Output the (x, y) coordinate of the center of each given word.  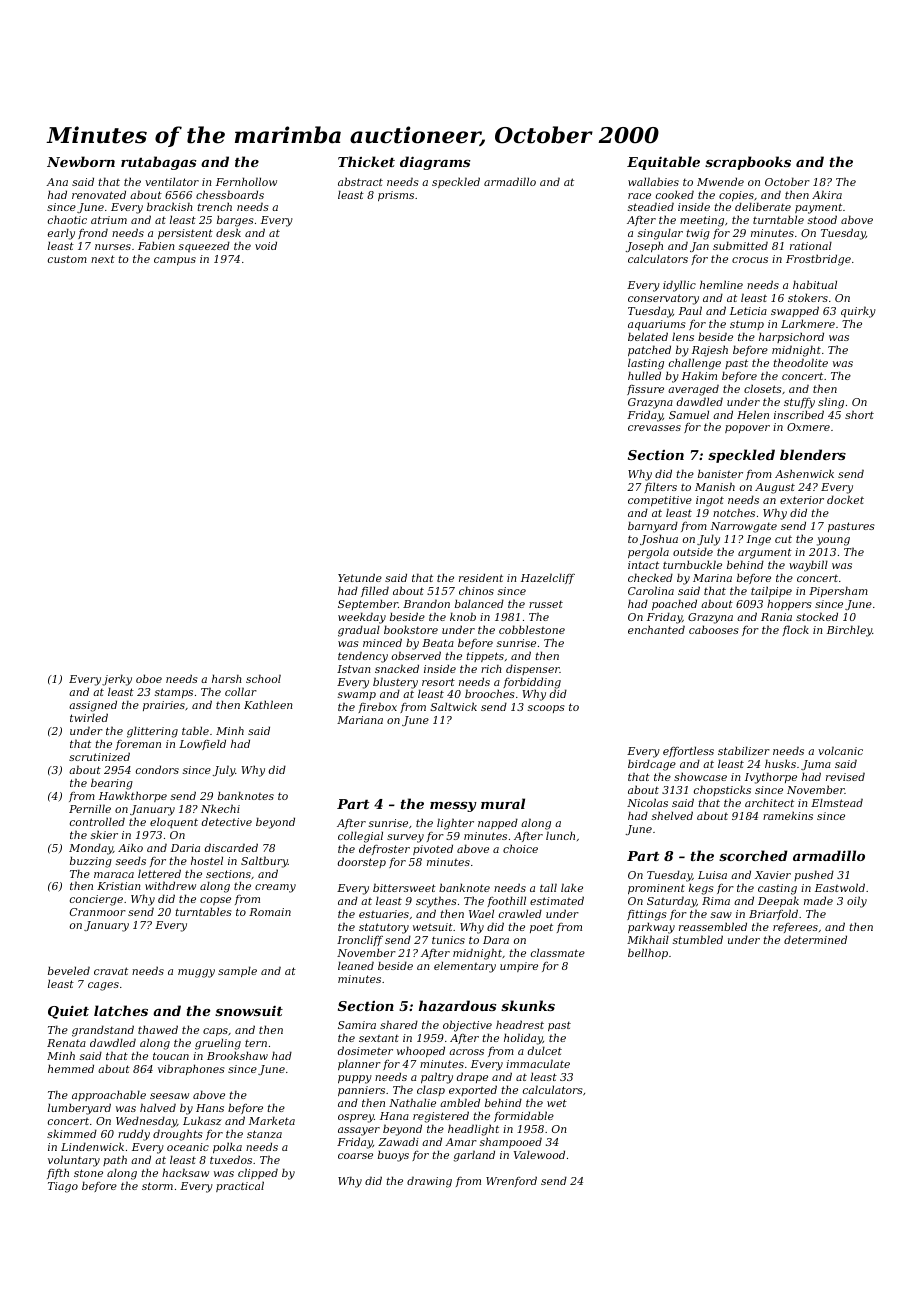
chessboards (230, 194)
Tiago (63, 1187)
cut (783, 539)
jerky (117, 680)
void (266, 245)
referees (795, 928)
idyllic (679, 286)
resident (481, 577)
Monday (91, 849)
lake (572, 887)
